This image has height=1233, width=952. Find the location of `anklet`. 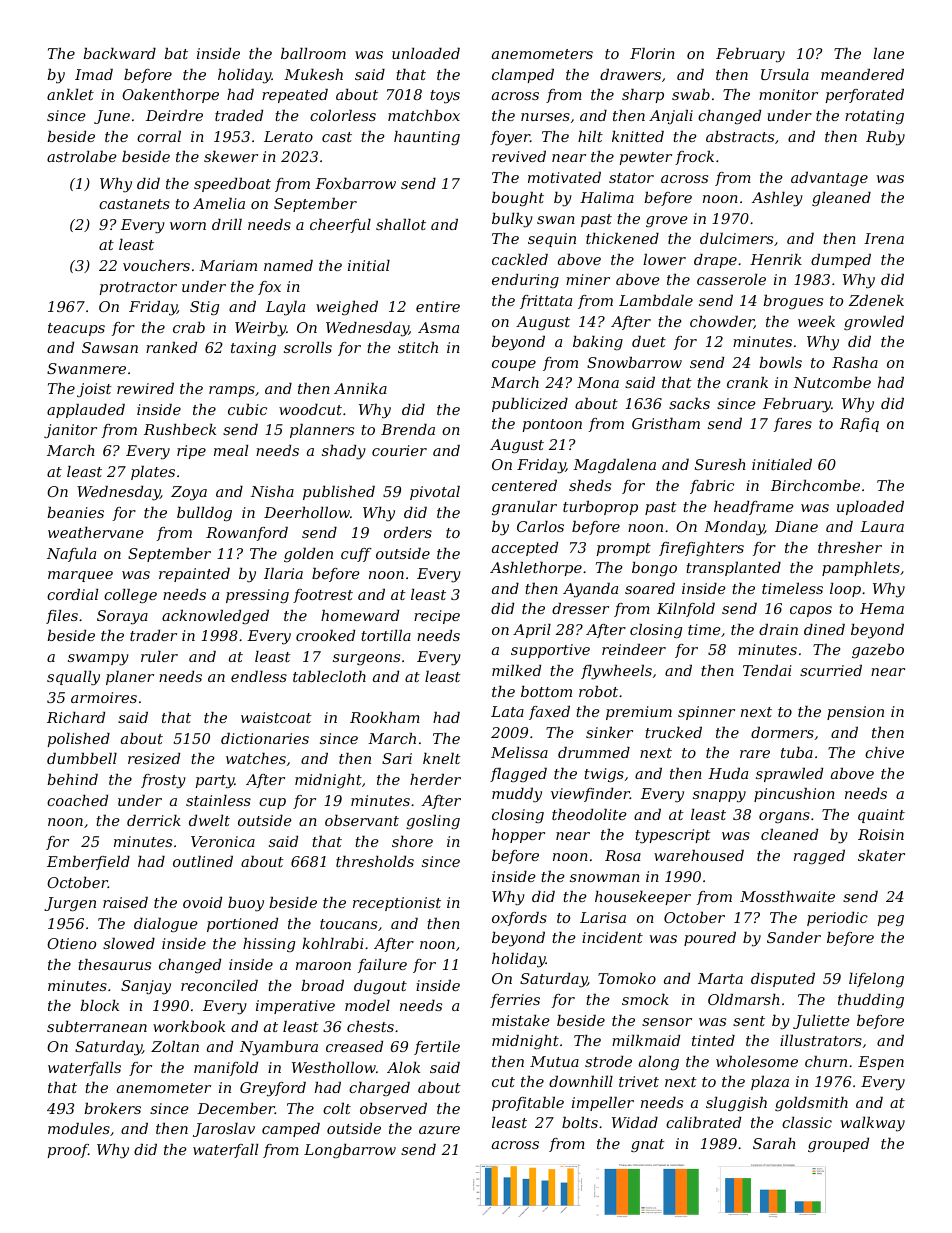

anklet is located at coordinates (70, 94).
